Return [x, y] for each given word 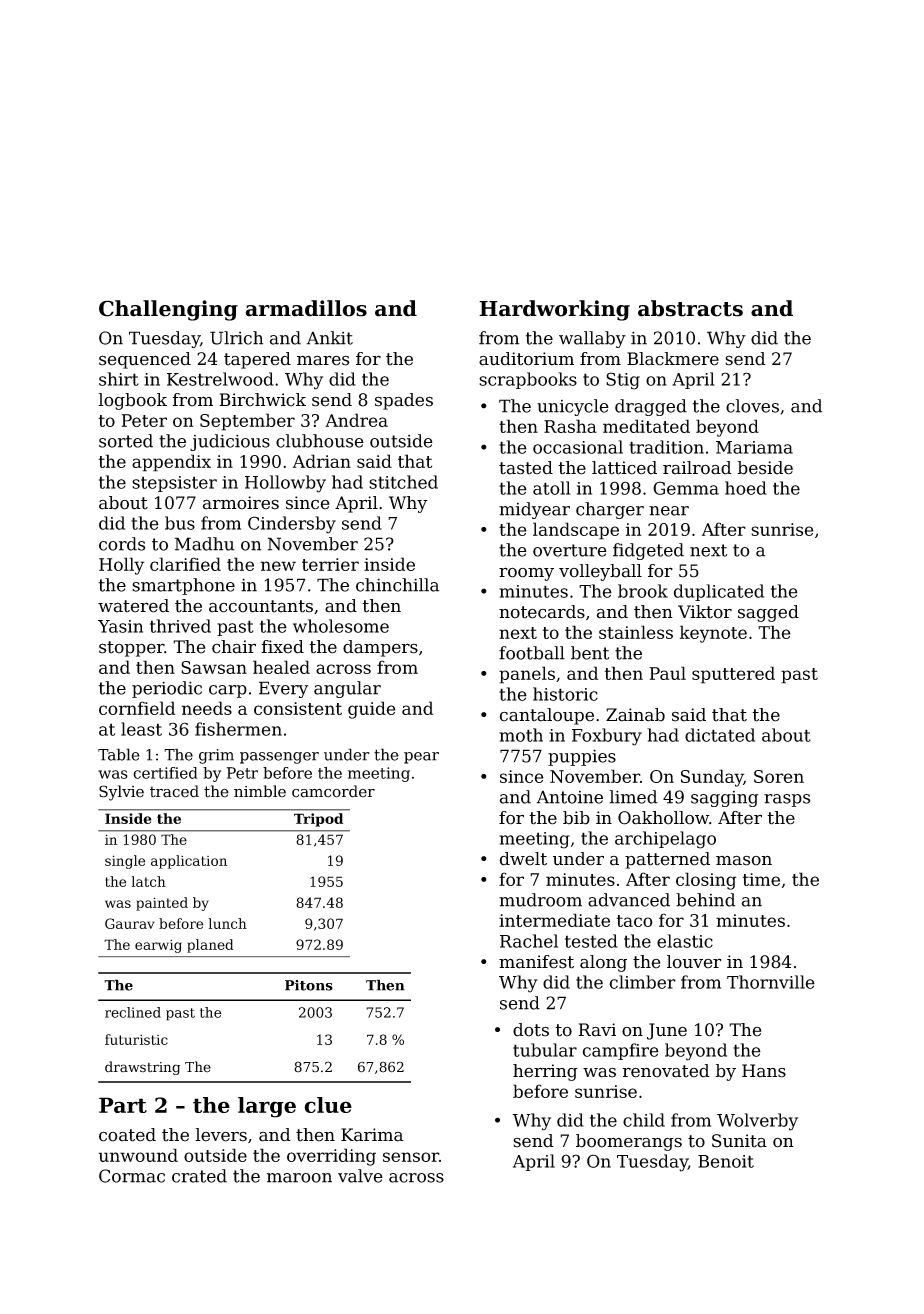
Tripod [318, 820]
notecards [542, 612]
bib [576, 818]
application [189, 862]
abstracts [690, 308]
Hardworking [554, 310]
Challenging [168, 310]
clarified [185, 564]
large [267, 1107]
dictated [720, 735]
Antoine [570, 797]
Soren [779, 776]
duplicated [719, 592]
